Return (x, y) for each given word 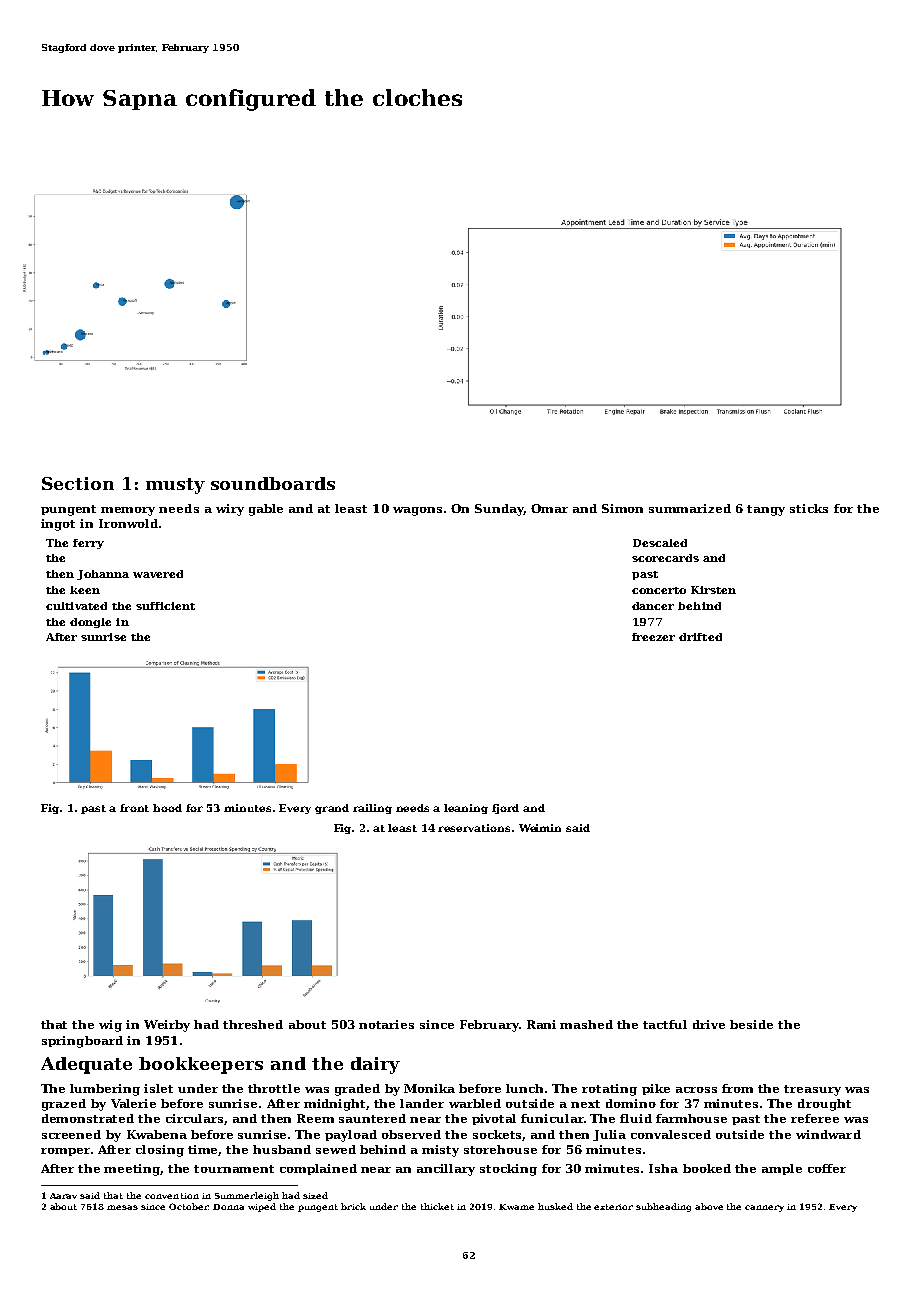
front (134, 808)
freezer (653, 637)
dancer (653, 606)
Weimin (540, 828)
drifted (700, 637)
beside (751, 1024)
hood (167, 808)
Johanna (103, 575)
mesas (122, 1207)
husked (555, 1206)
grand (332, 809)
